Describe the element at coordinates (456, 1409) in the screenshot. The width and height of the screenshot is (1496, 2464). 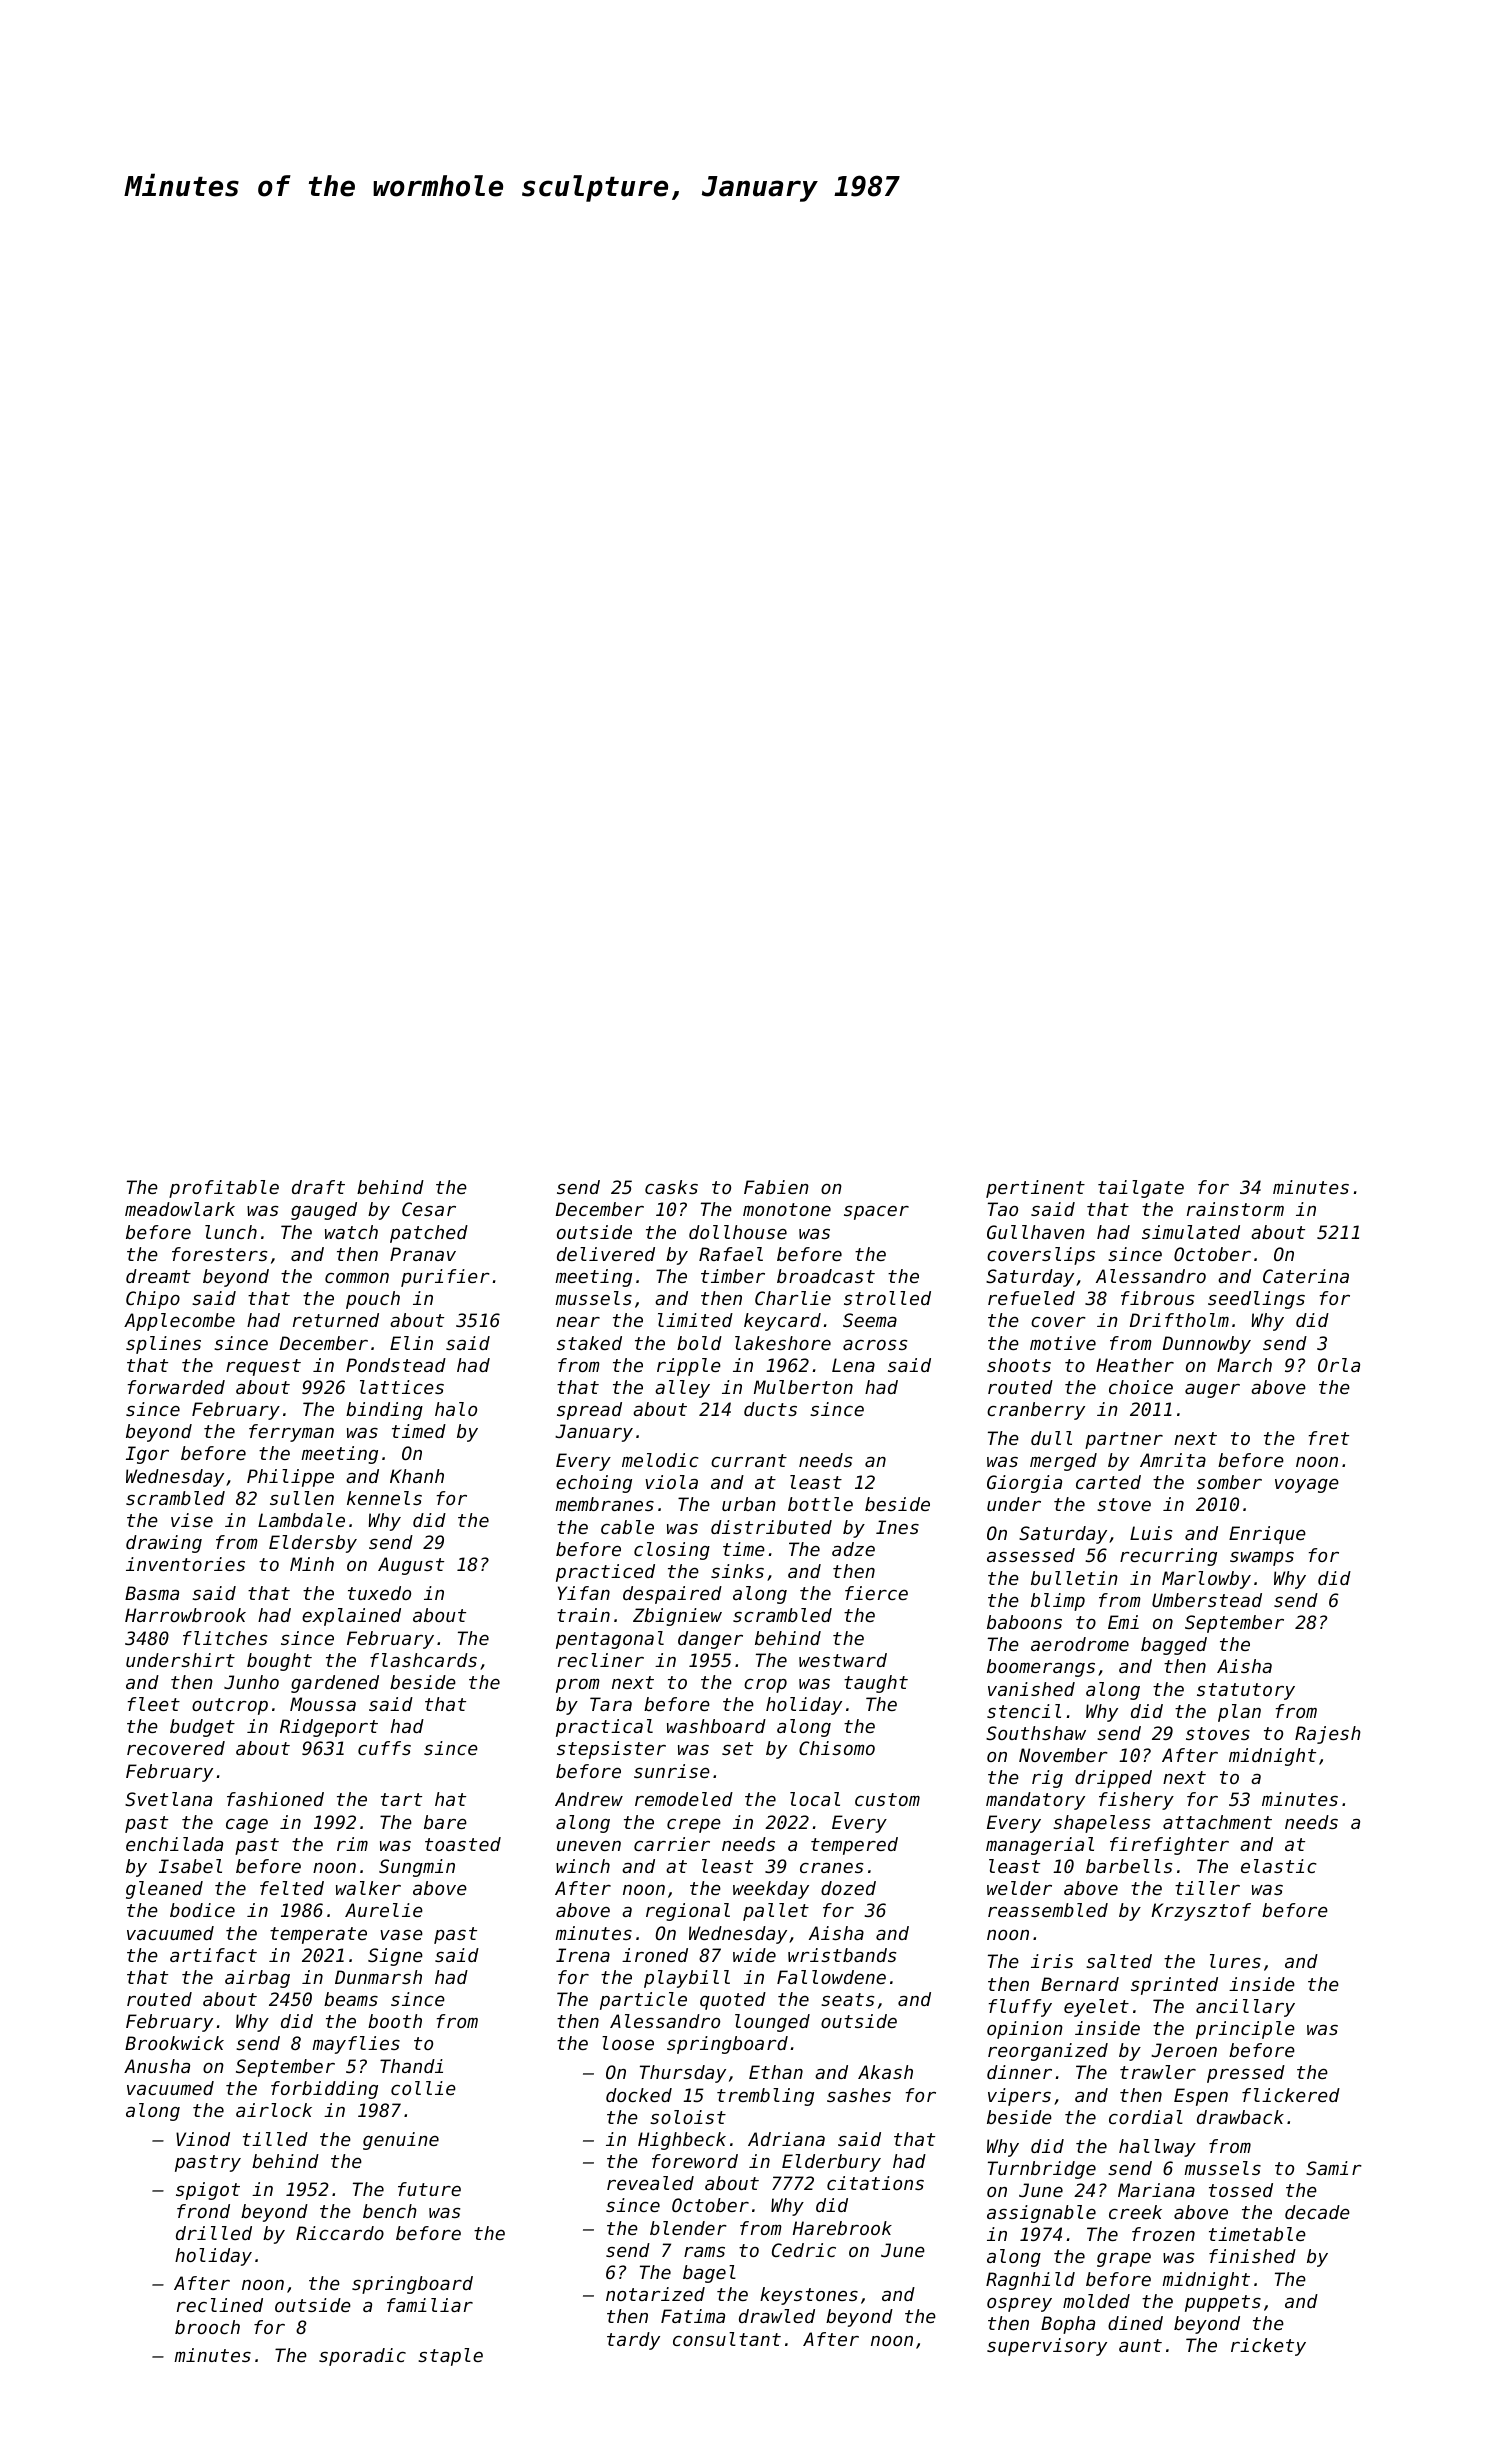
I see `halo` at that location.
